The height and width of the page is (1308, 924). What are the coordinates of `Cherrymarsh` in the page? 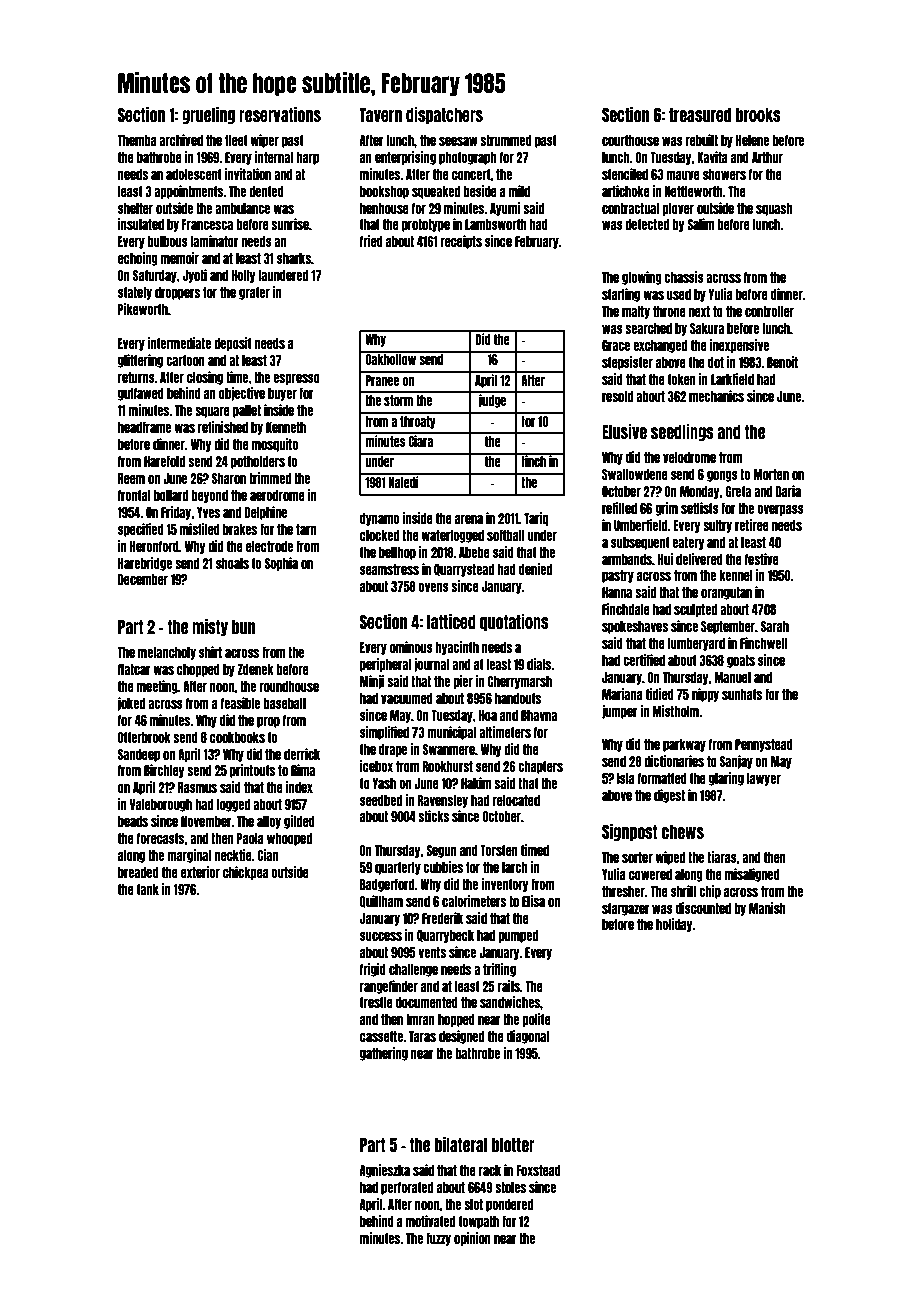 It's located at (520, 682).
